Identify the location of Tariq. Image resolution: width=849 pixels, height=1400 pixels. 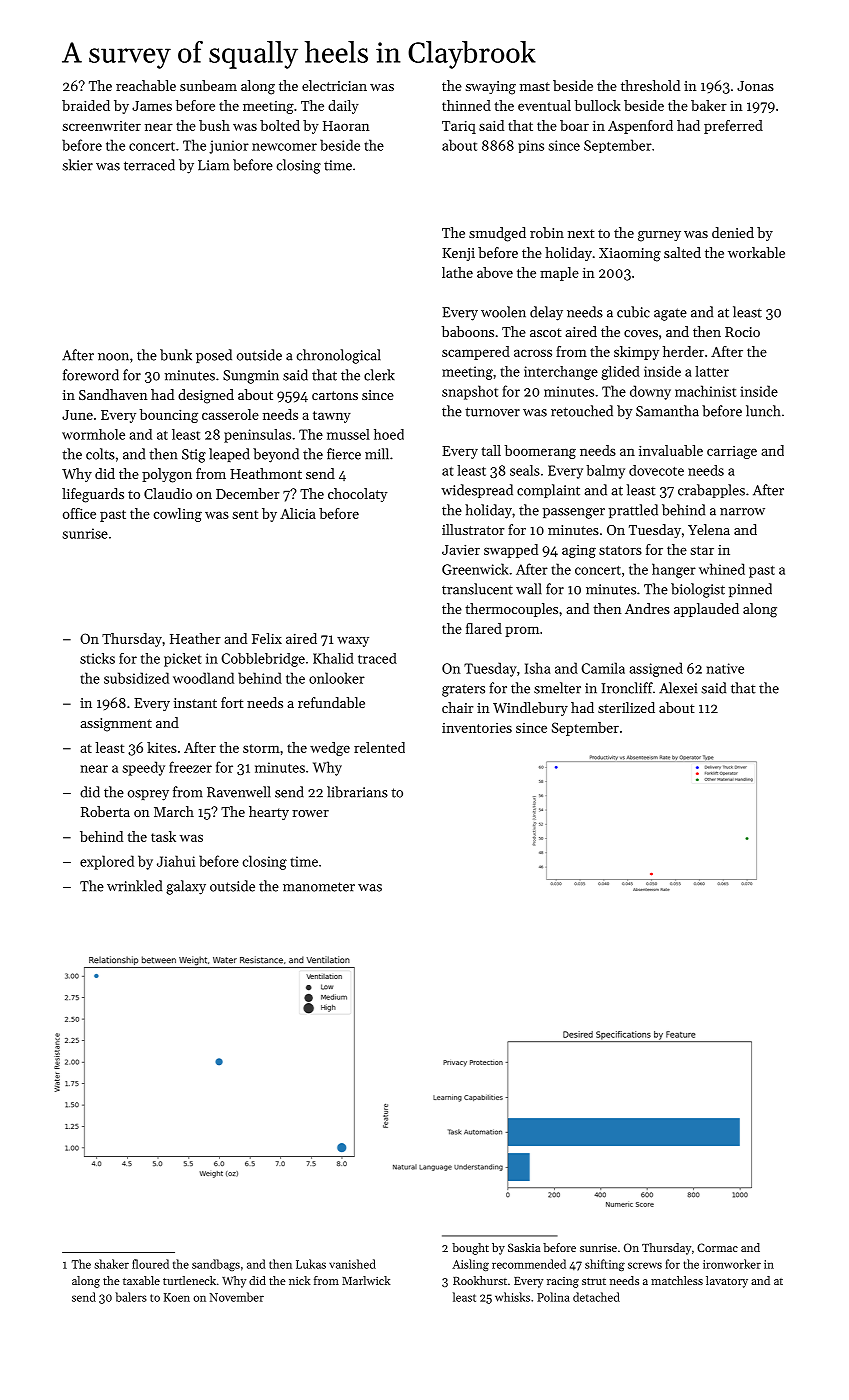
(459, 127).
